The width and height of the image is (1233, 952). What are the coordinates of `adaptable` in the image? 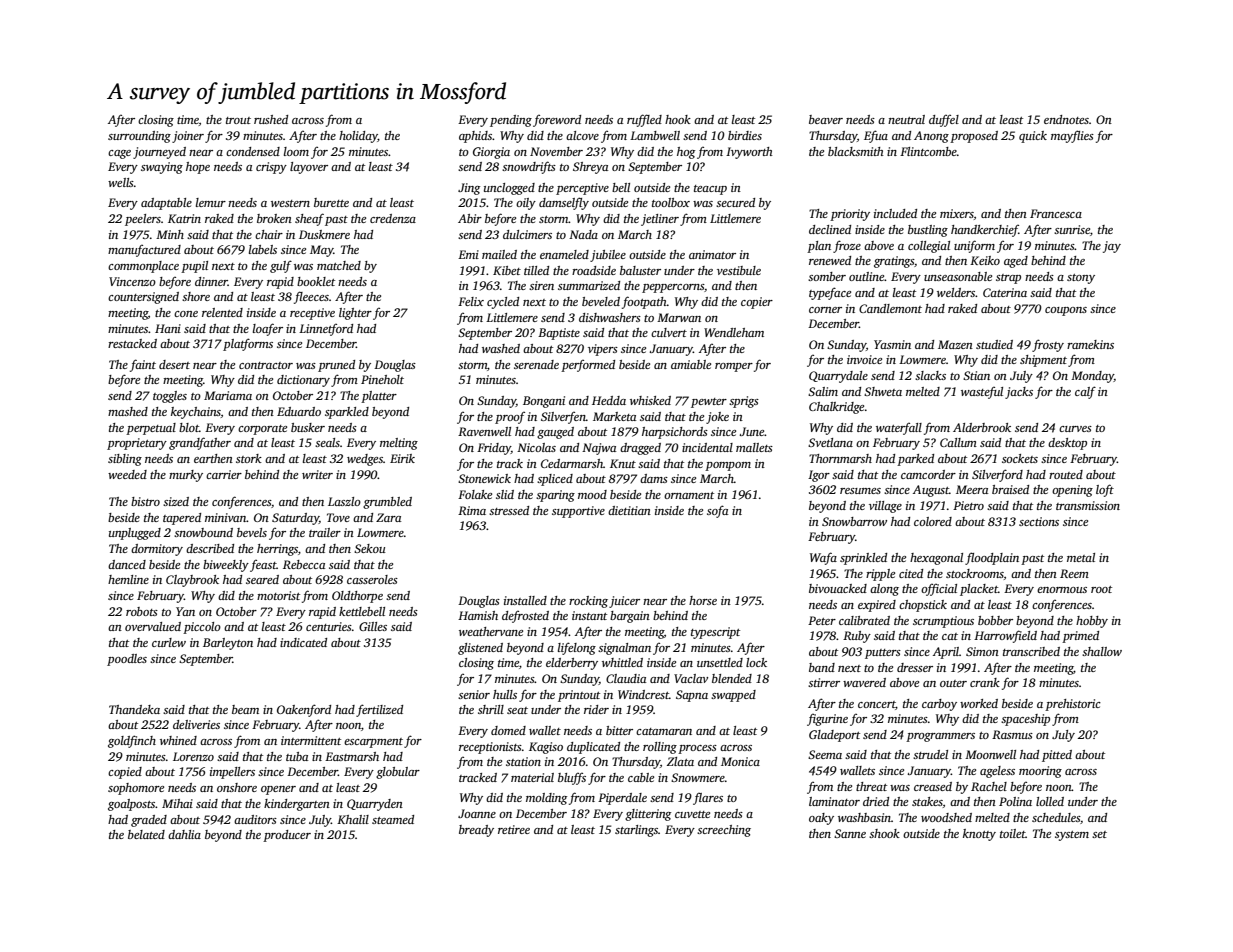 It's located at (166, 204).
